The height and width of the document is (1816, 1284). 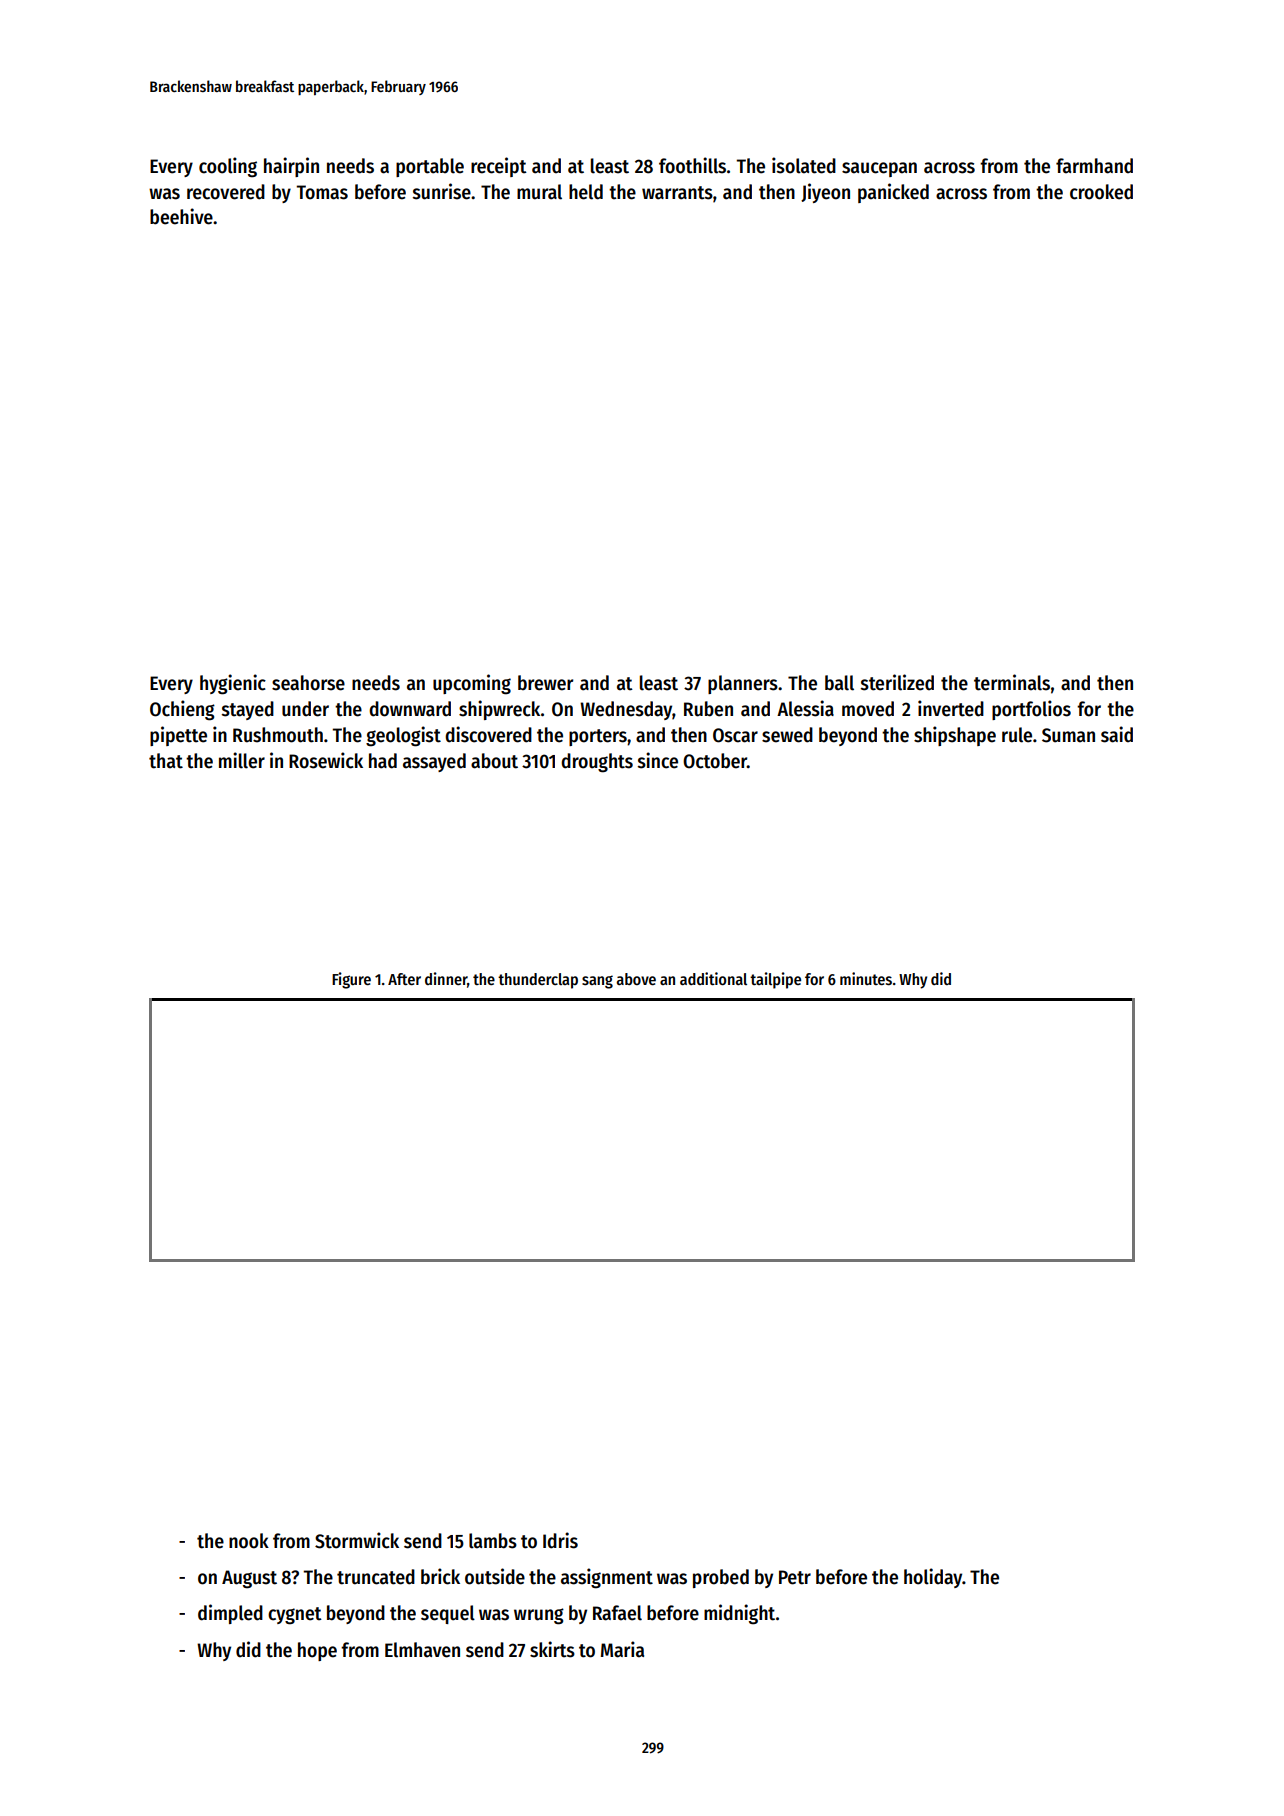 I want to click on additional, so click(x=713, y=978).
